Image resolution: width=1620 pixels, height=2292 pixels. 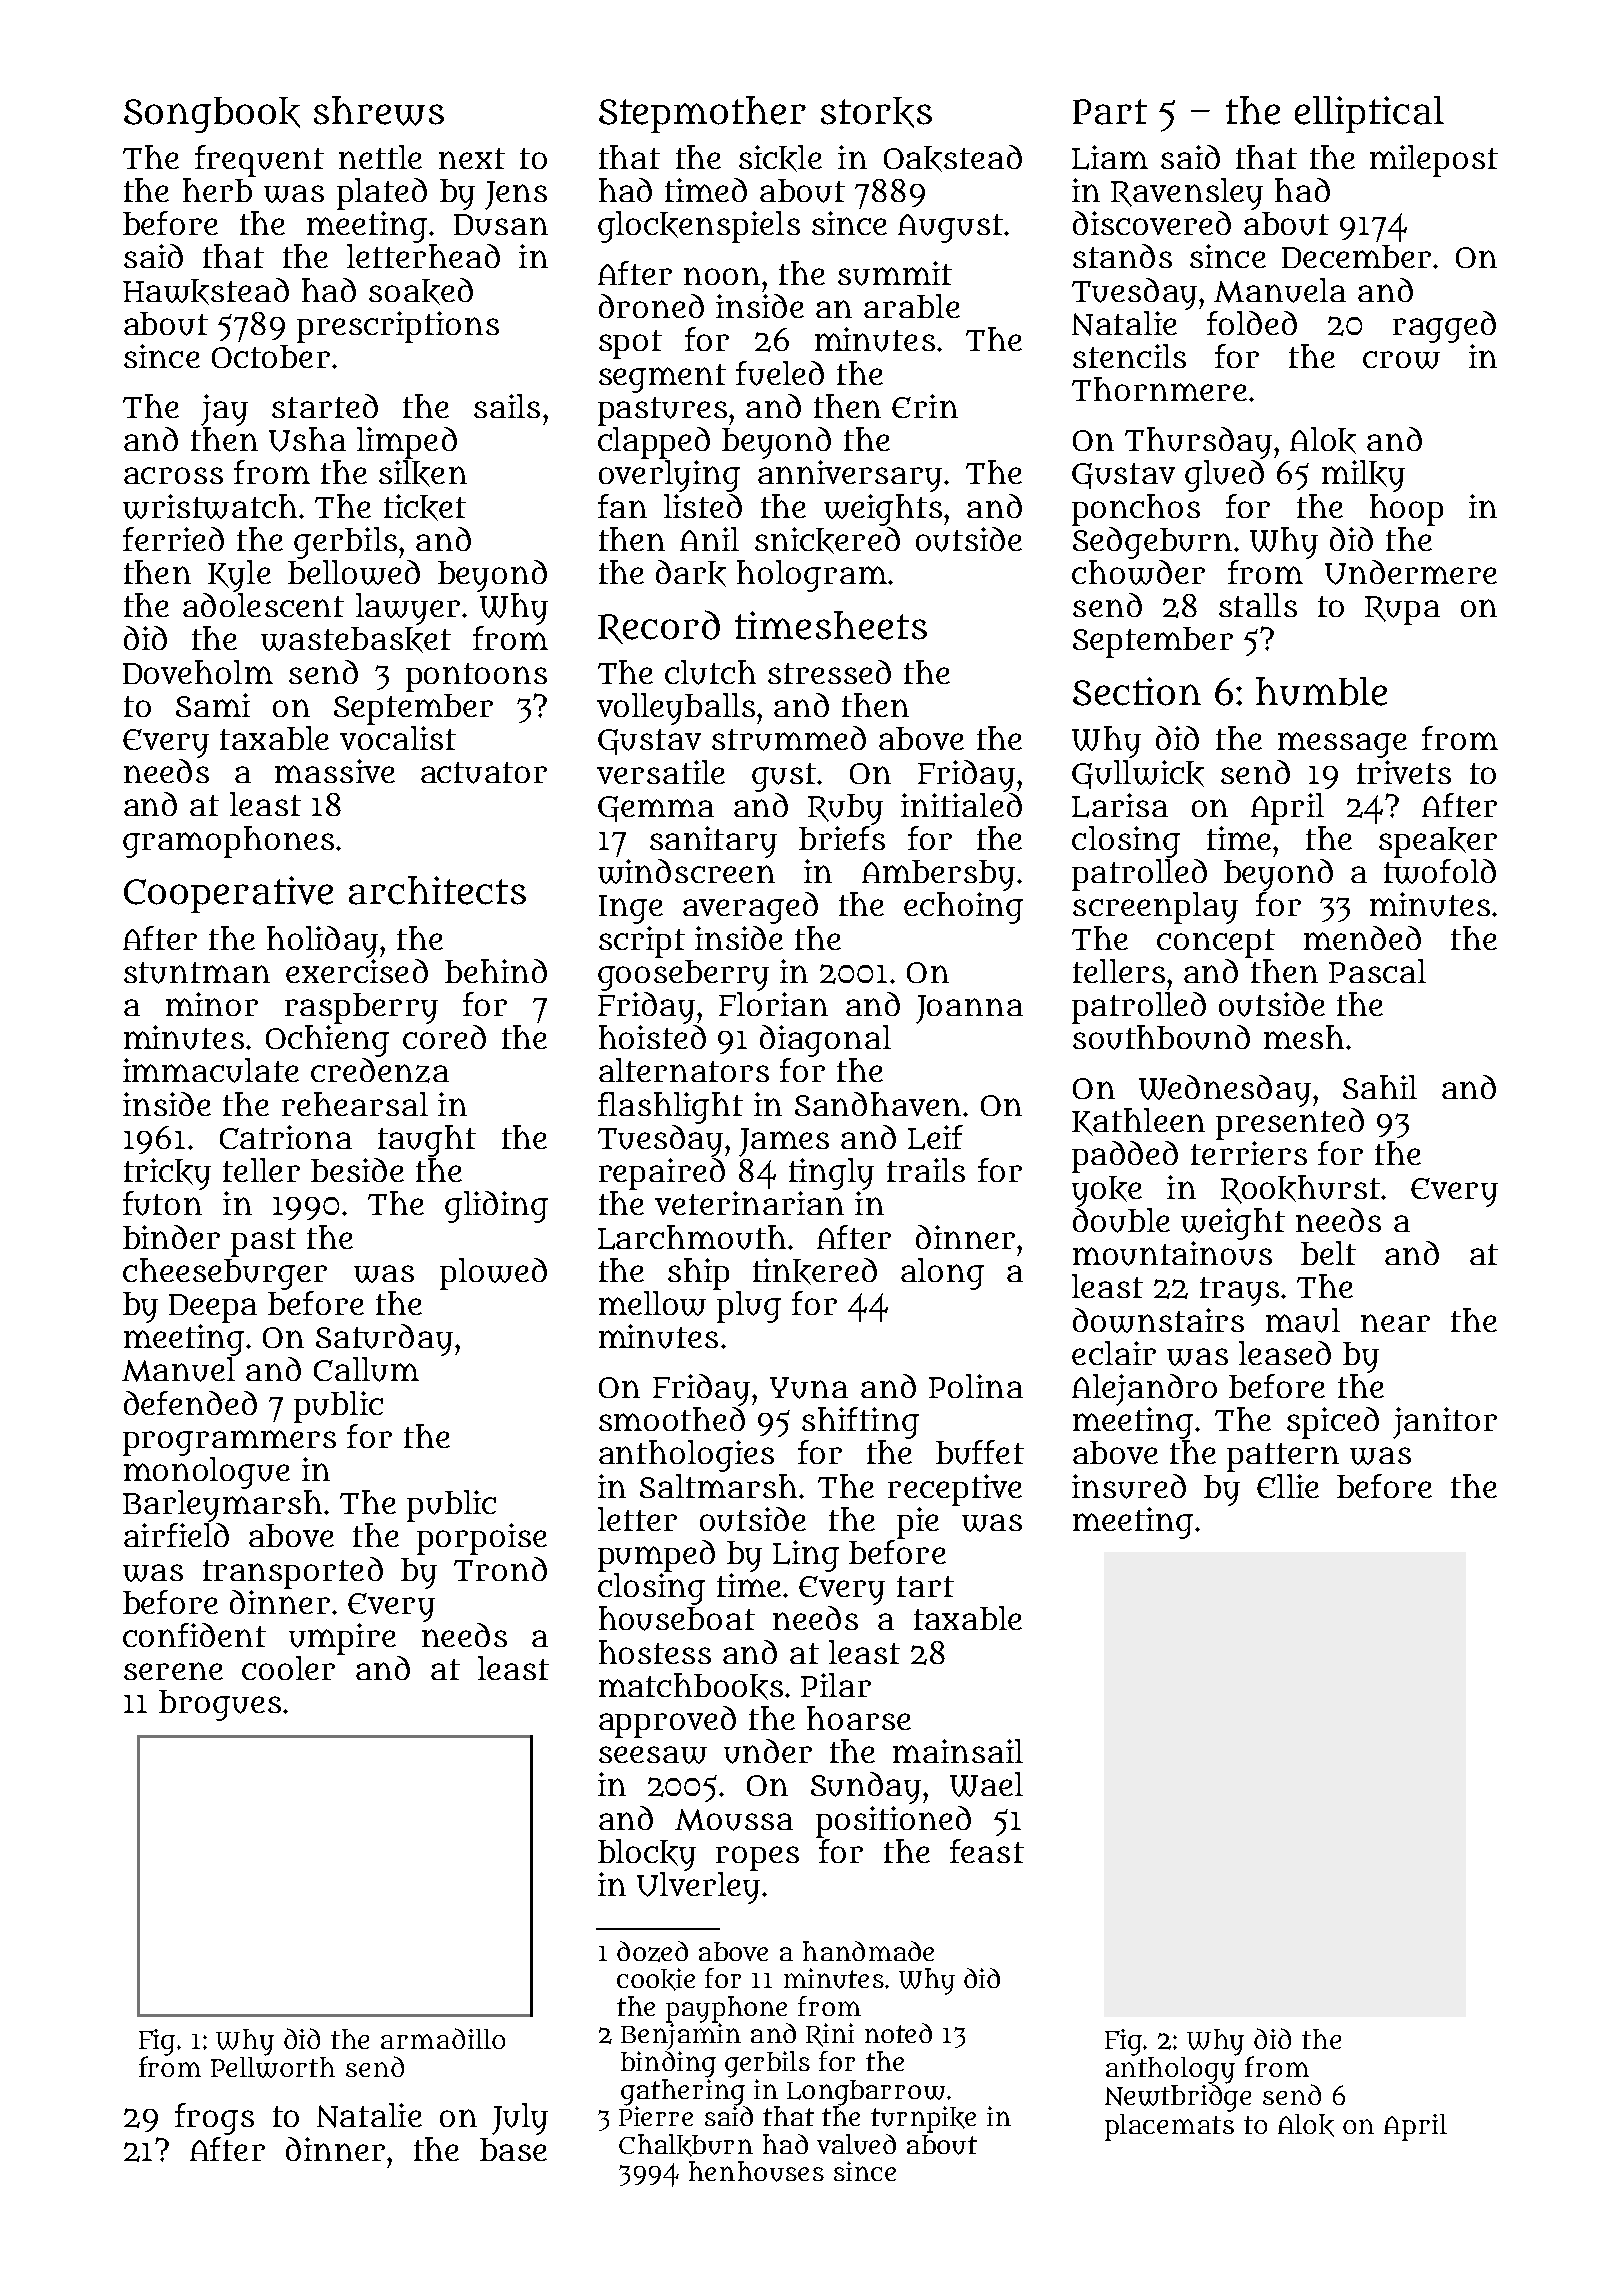 What do you see at coordinates (366, 1369) in the document?
I see `Callum` at bounding box center [366, 1369].
